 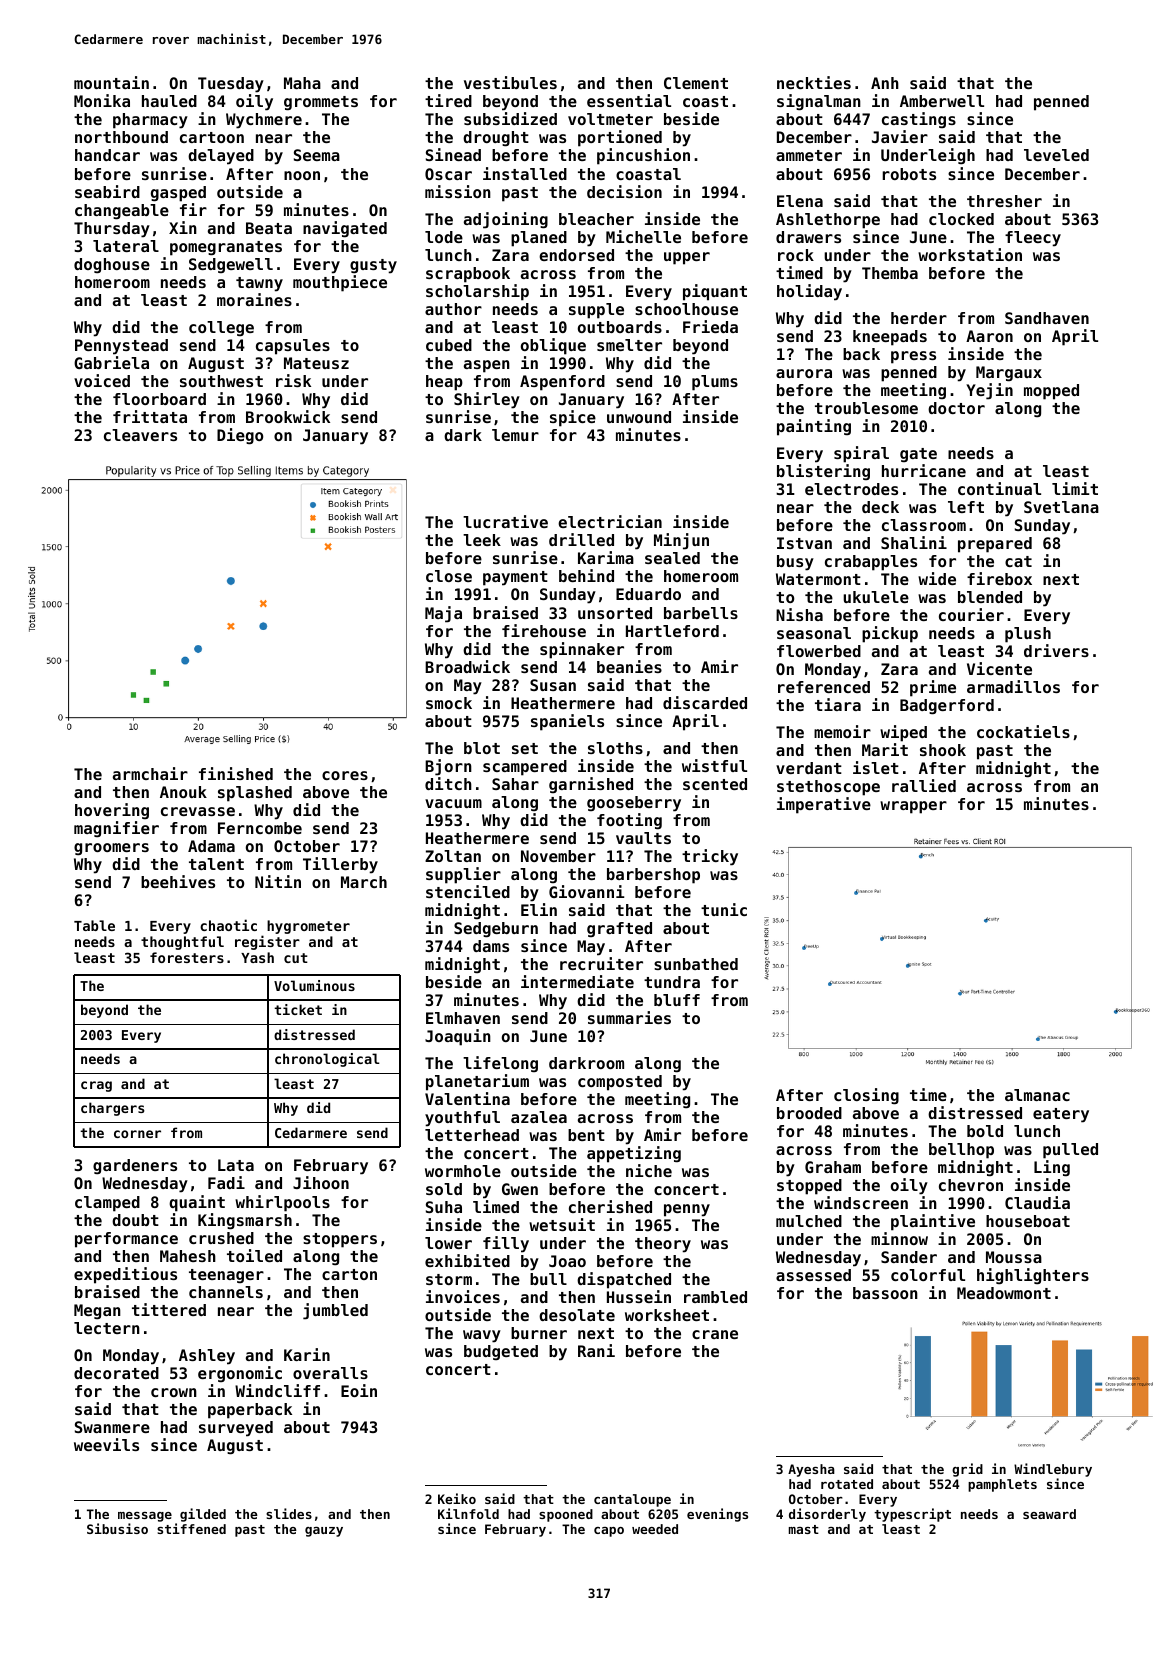 What do you see at coordinates (321, 103) in the screenshot?
I see `grommets` at bounding box center [321, 103].
